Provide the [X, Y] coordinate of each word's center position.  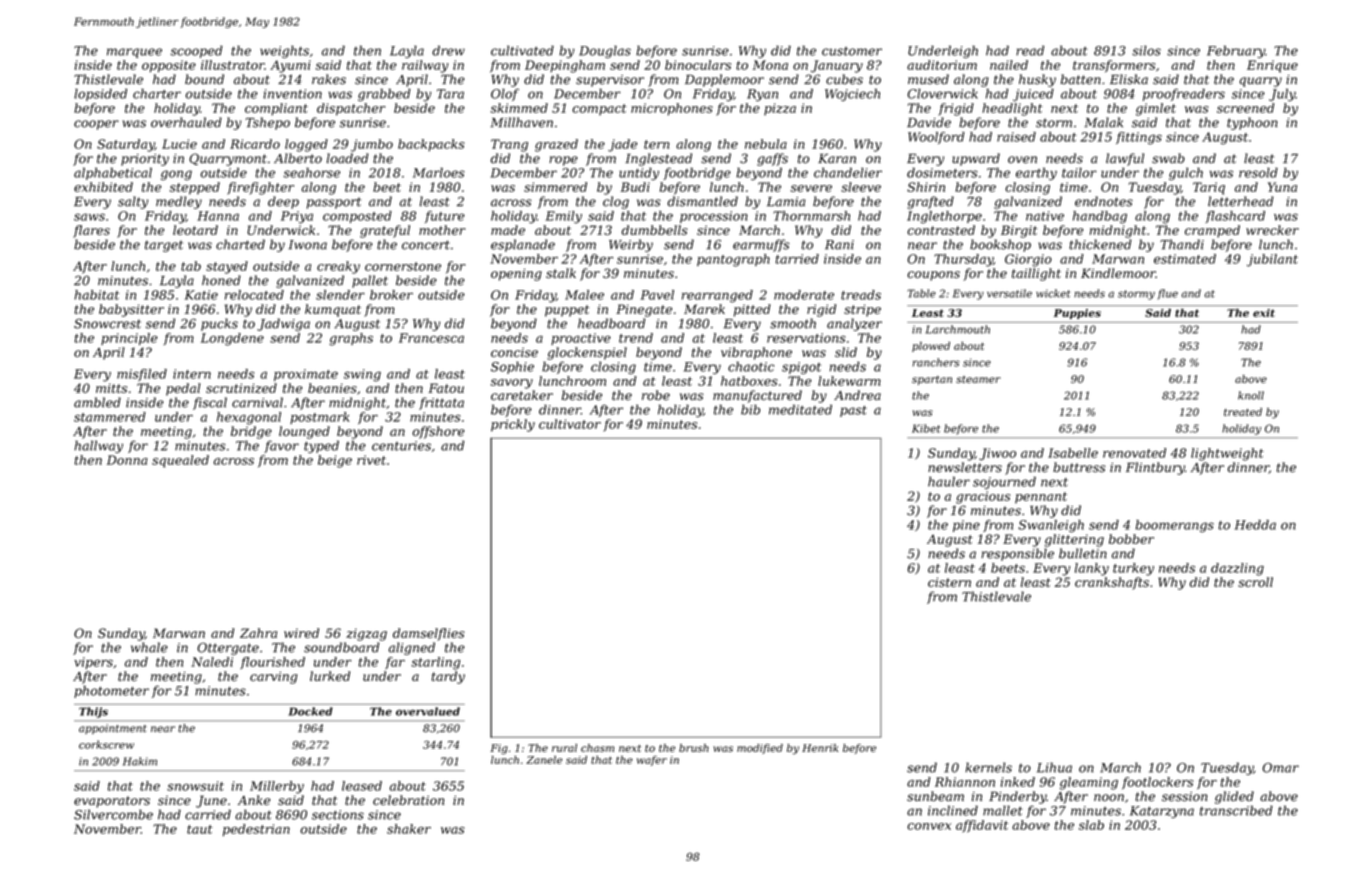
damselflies [429, 634]
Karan [837, 159]
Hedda [1255, 525]
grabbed [384, 95]
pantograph [733, 260]
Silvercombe [113, 814]
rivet [371, 460]
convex [929, 826]
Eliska [1129, 79]
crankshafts [1112, 583]
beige [335, 461]
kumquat [333, 310]
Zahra [258, 633]
